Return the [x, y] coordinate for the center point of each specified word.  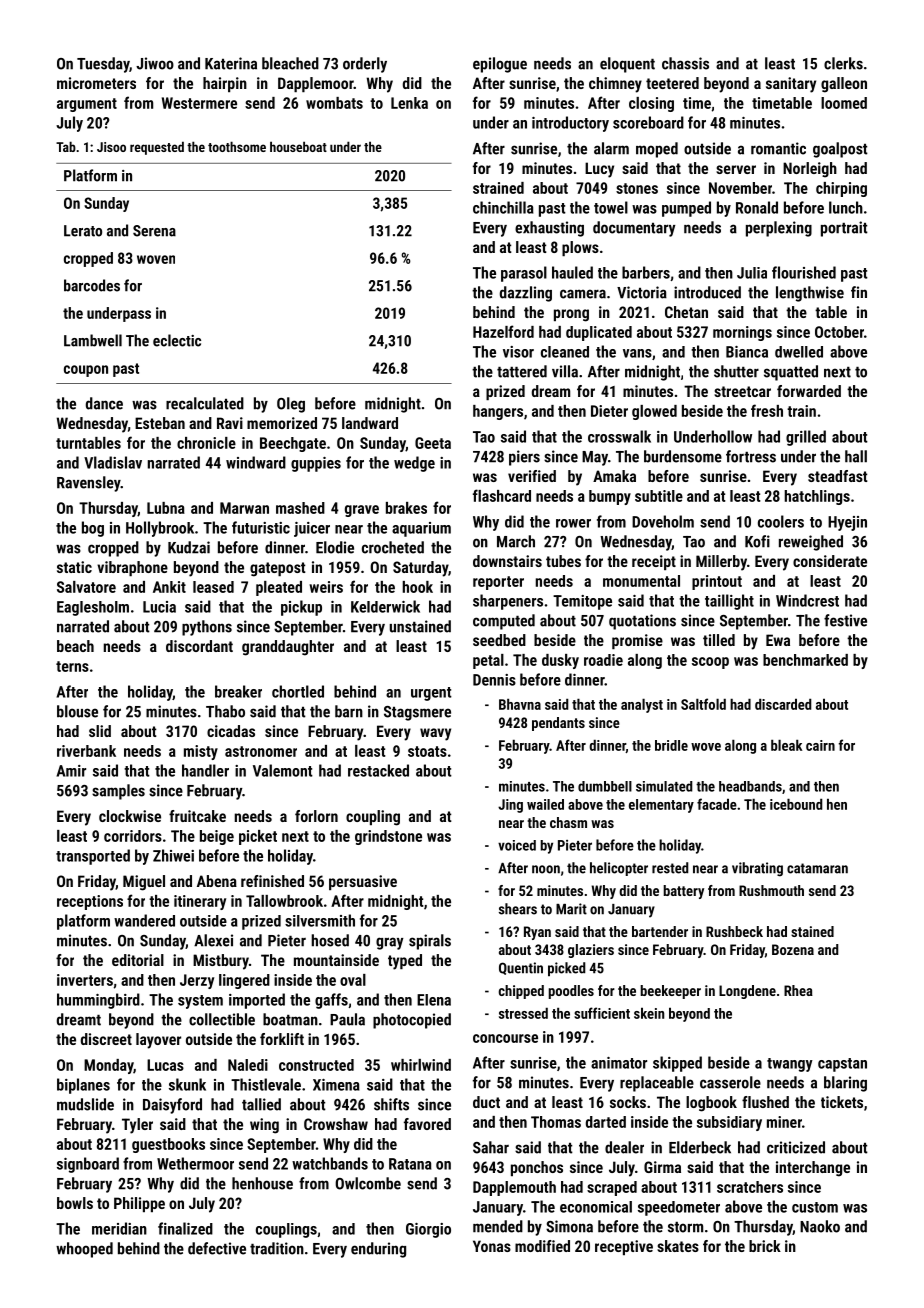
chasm [568, 822]
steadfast [838, 476]
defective [217, 1248]
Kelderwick [385, 606]
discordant [199, 646]
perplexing [779, 229]
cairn [820, 745]
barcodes [92, 285]
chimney [615, 85]
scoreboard [648, 122]
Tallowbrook [284, 901]
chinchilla [503, 207]
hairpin [225, 84]
